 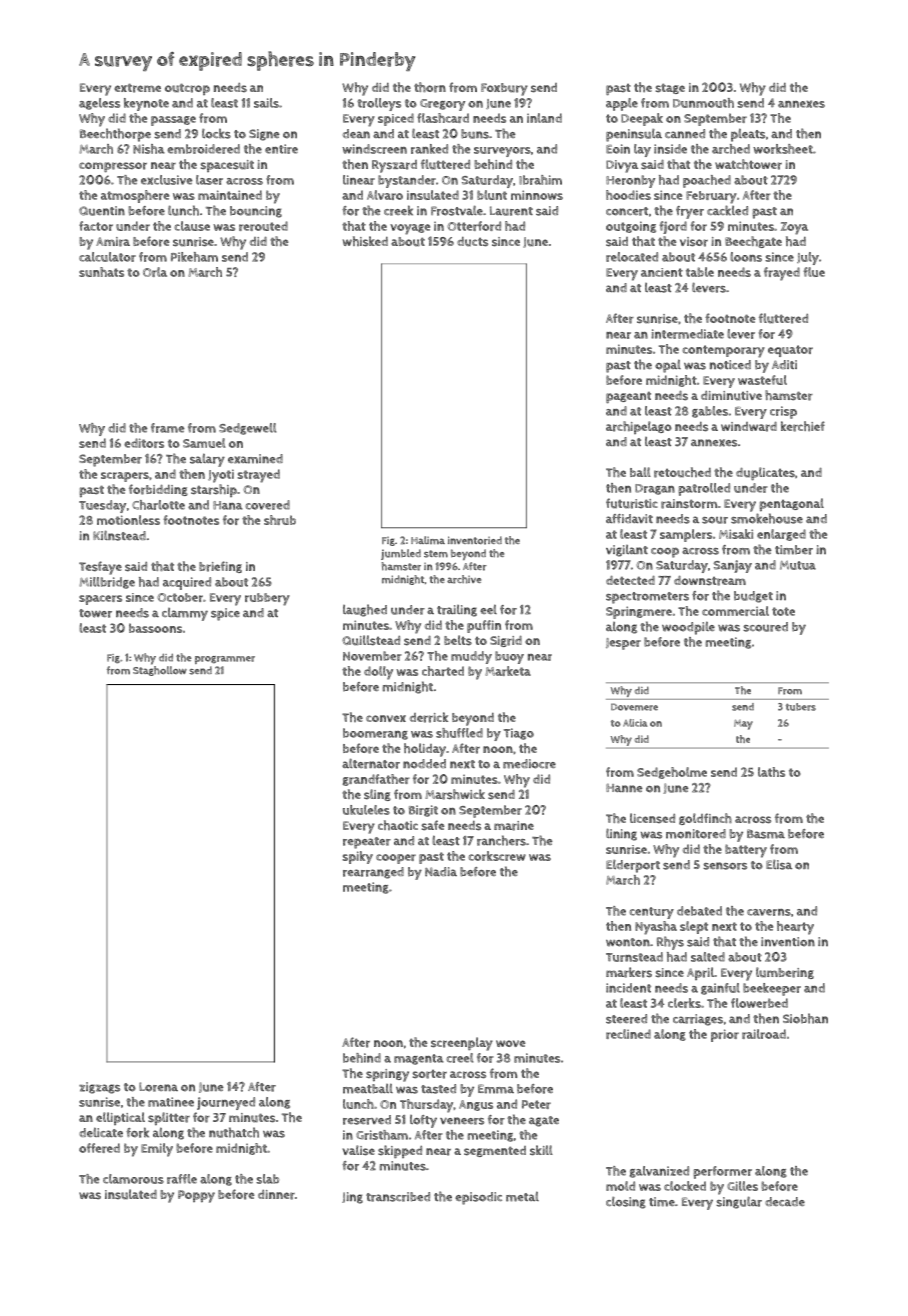 I want to click on sunhats, so click(x=101, y=272).
